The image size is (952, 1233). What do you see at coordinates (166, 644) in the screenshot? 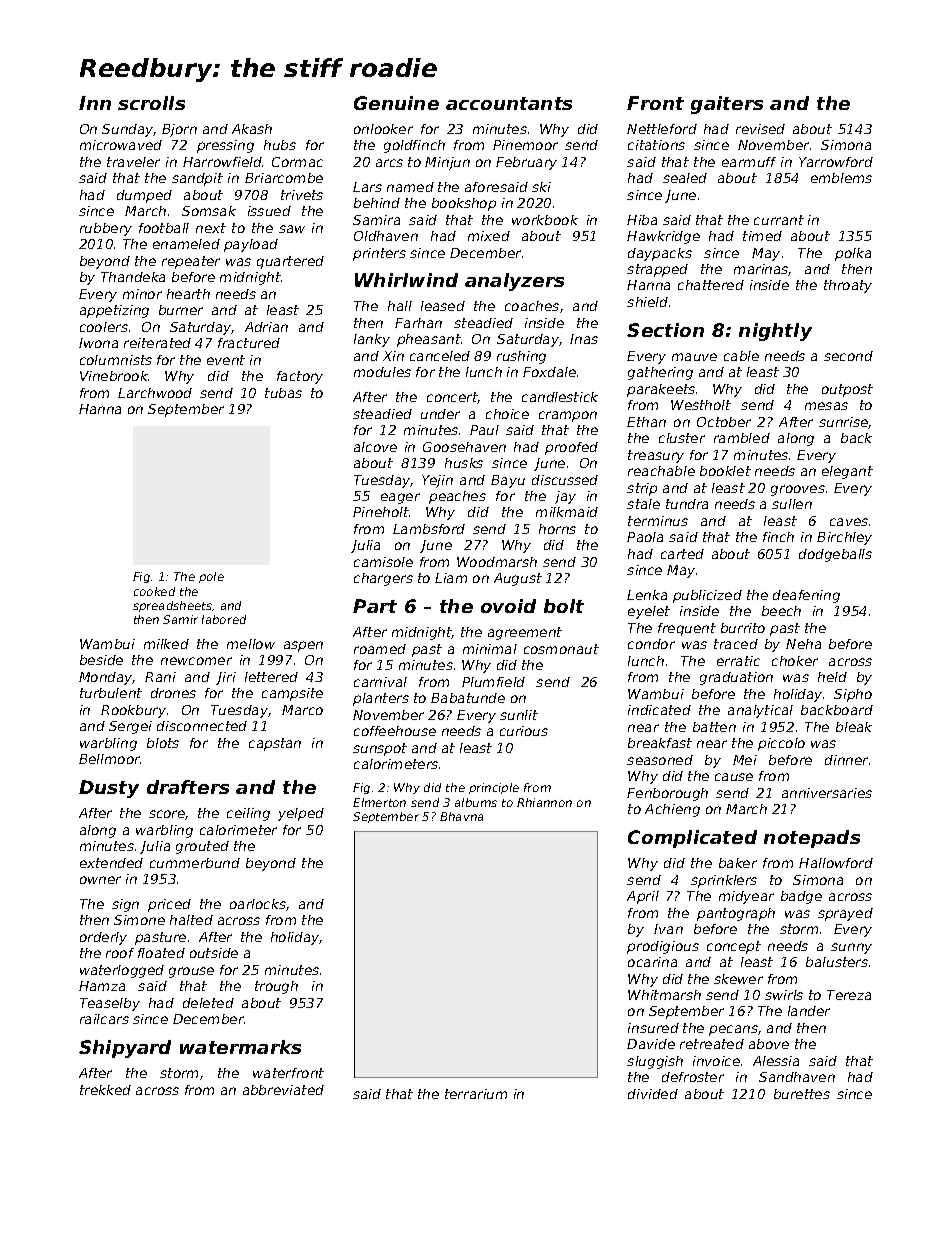
I see `milked` at bounding box center [166, 644].
